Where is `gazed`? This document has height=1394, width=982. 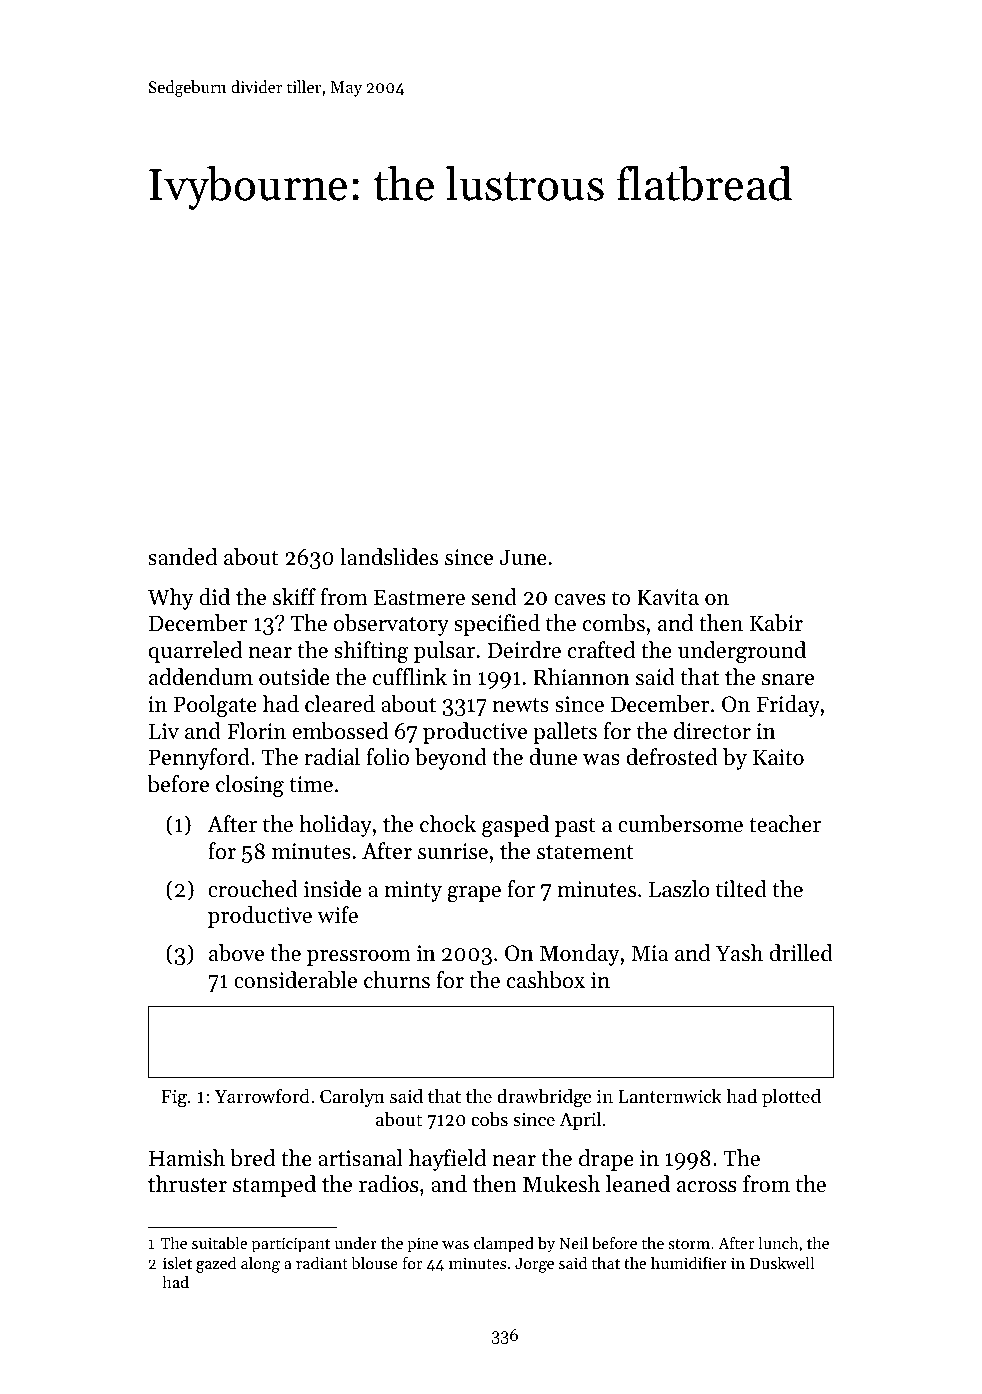 gazed is located at coordinates (216, 1264).
